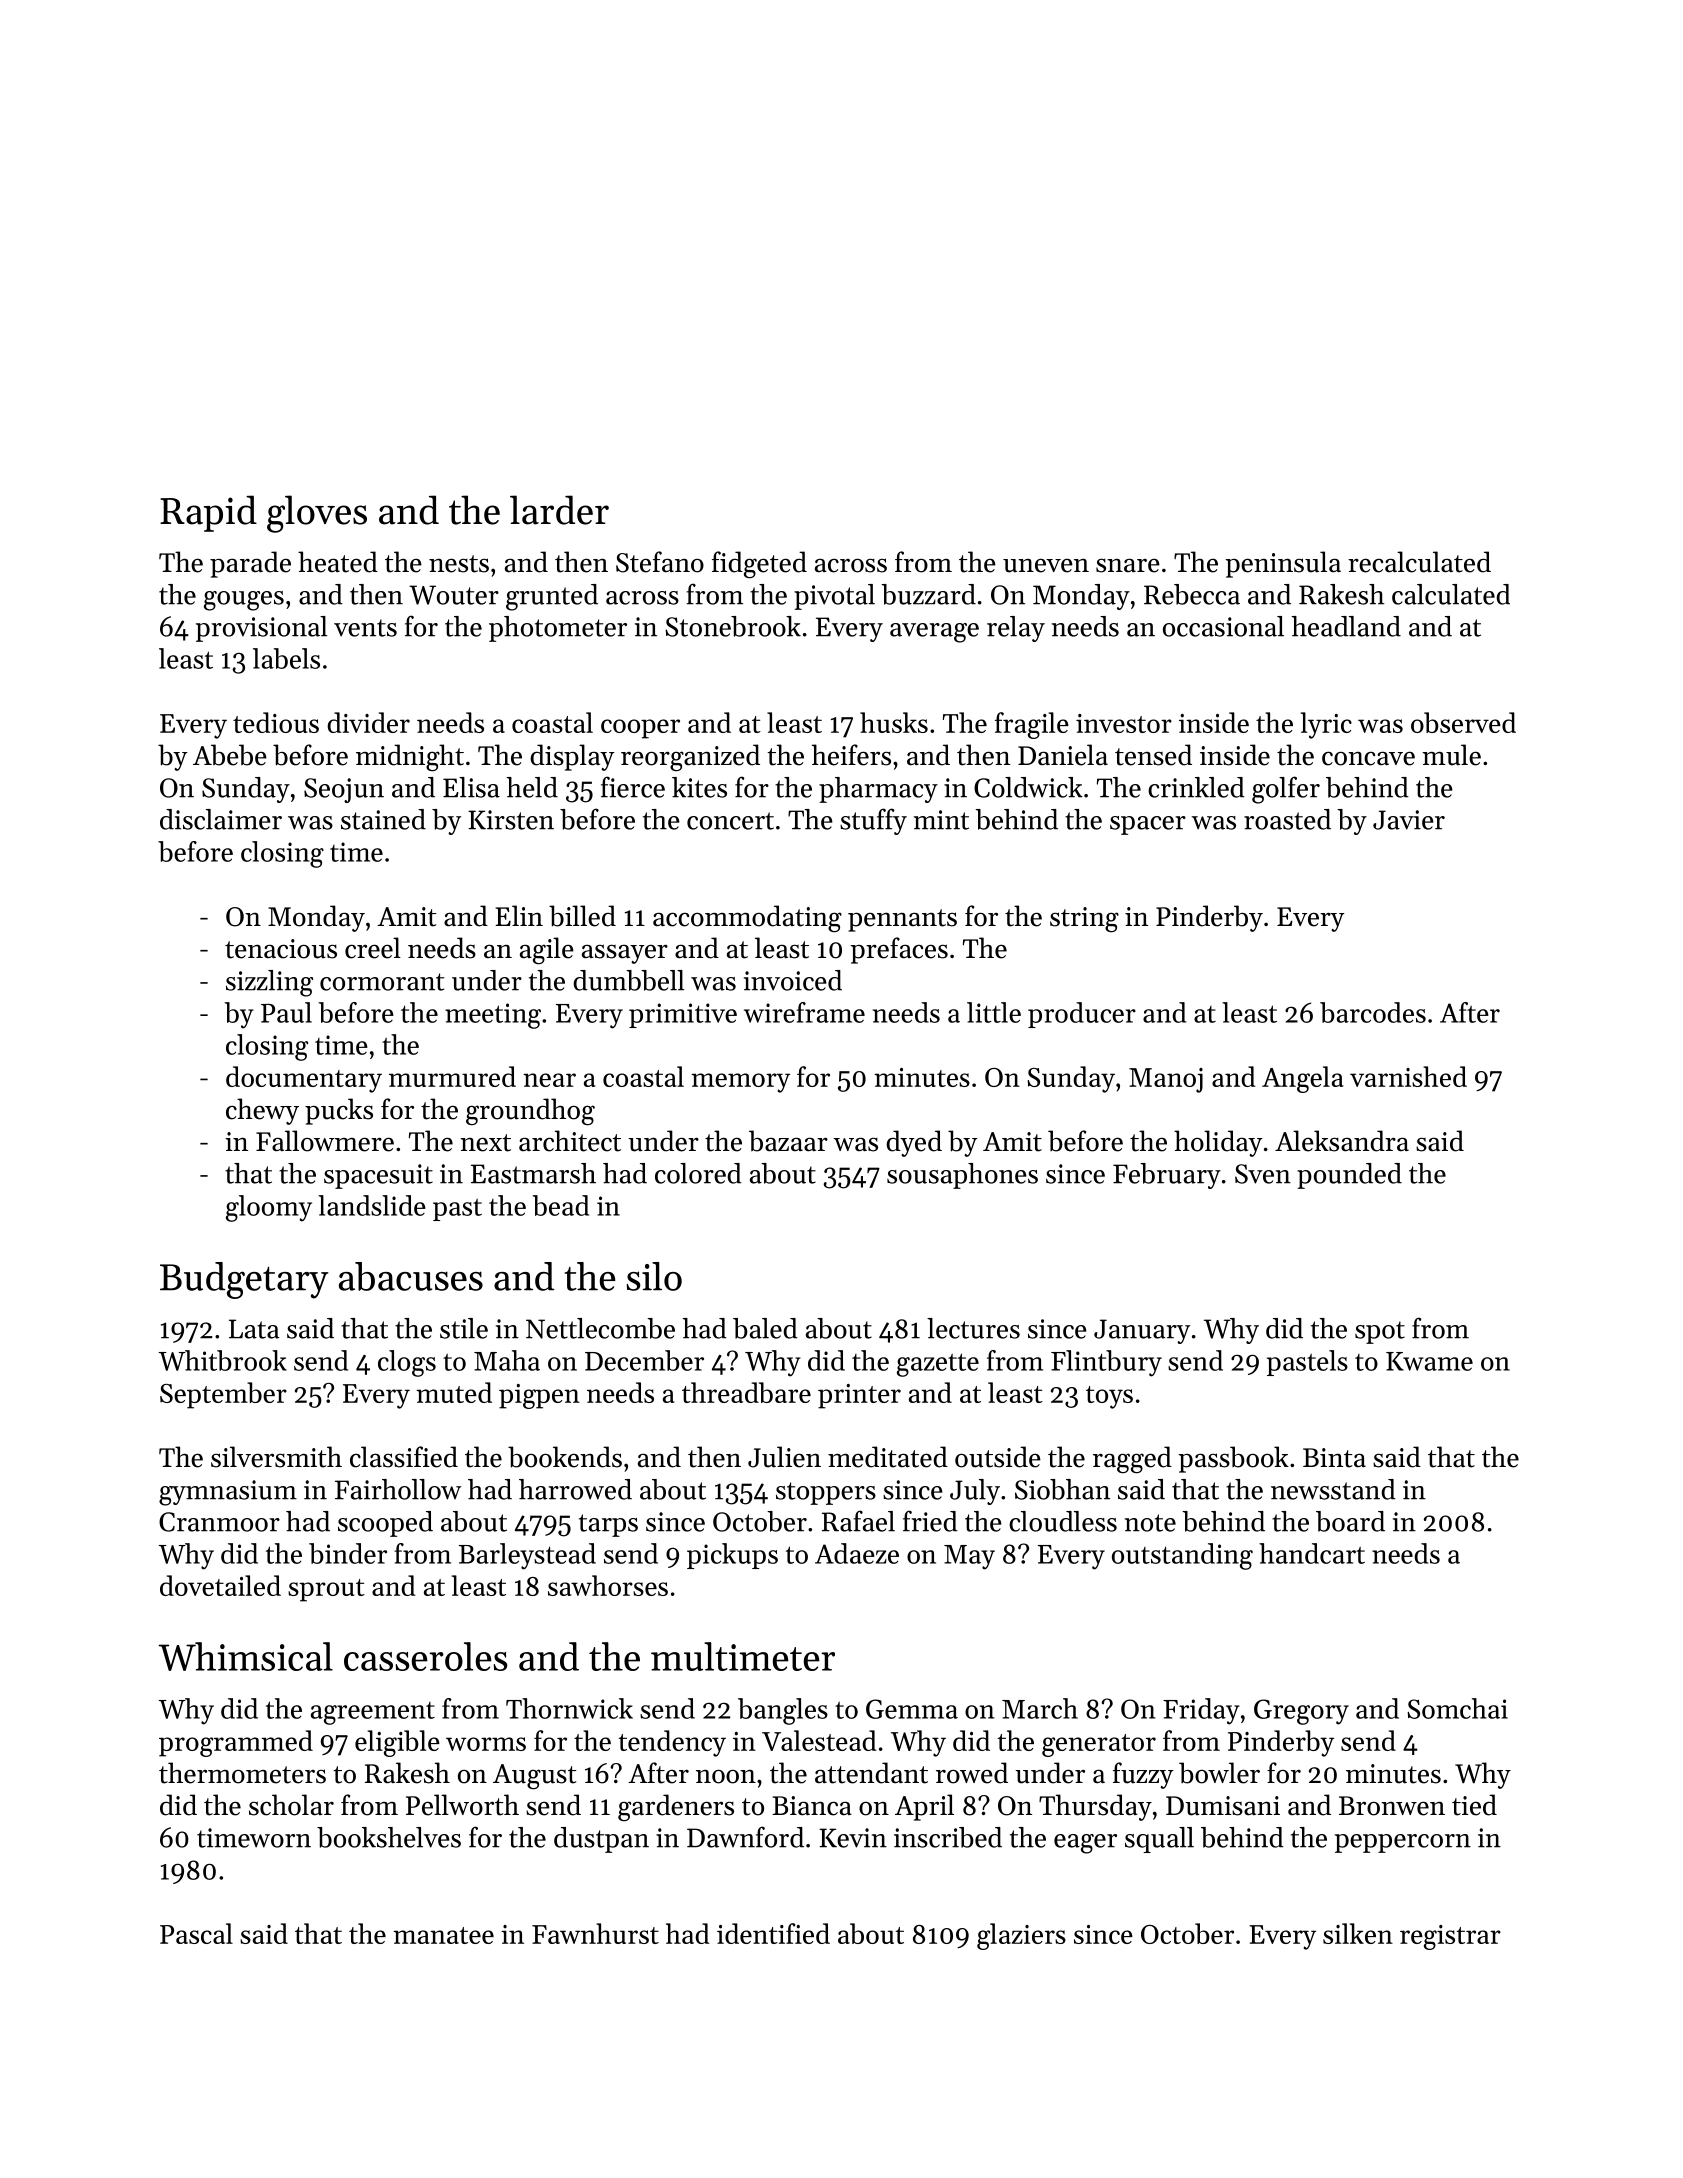 The width and height of the image is (1683, 2178). Describe the element at coordinates (595, 1933) in the image. I see `Fawnhurst` at that location.
